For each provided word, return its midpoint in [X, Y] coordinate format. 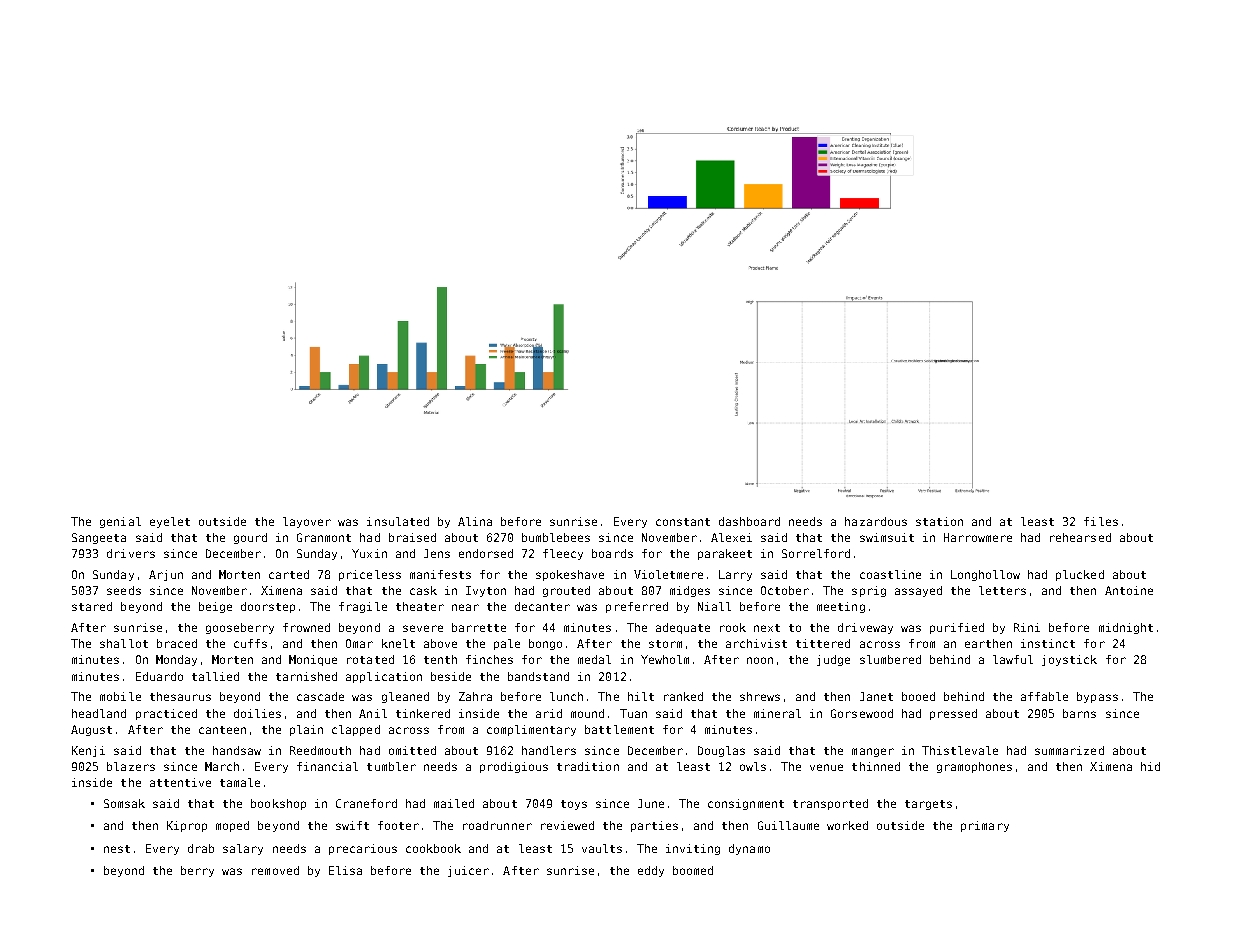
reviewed [567, 825]
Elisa [345, 870]
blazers [131, 766]
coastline [890, 574]
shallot [124, 643]
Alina [475, 521]
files [1101, 521]
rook [733, 627]
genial [120, 522]
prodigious [514, 767]
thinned [876, 766]
